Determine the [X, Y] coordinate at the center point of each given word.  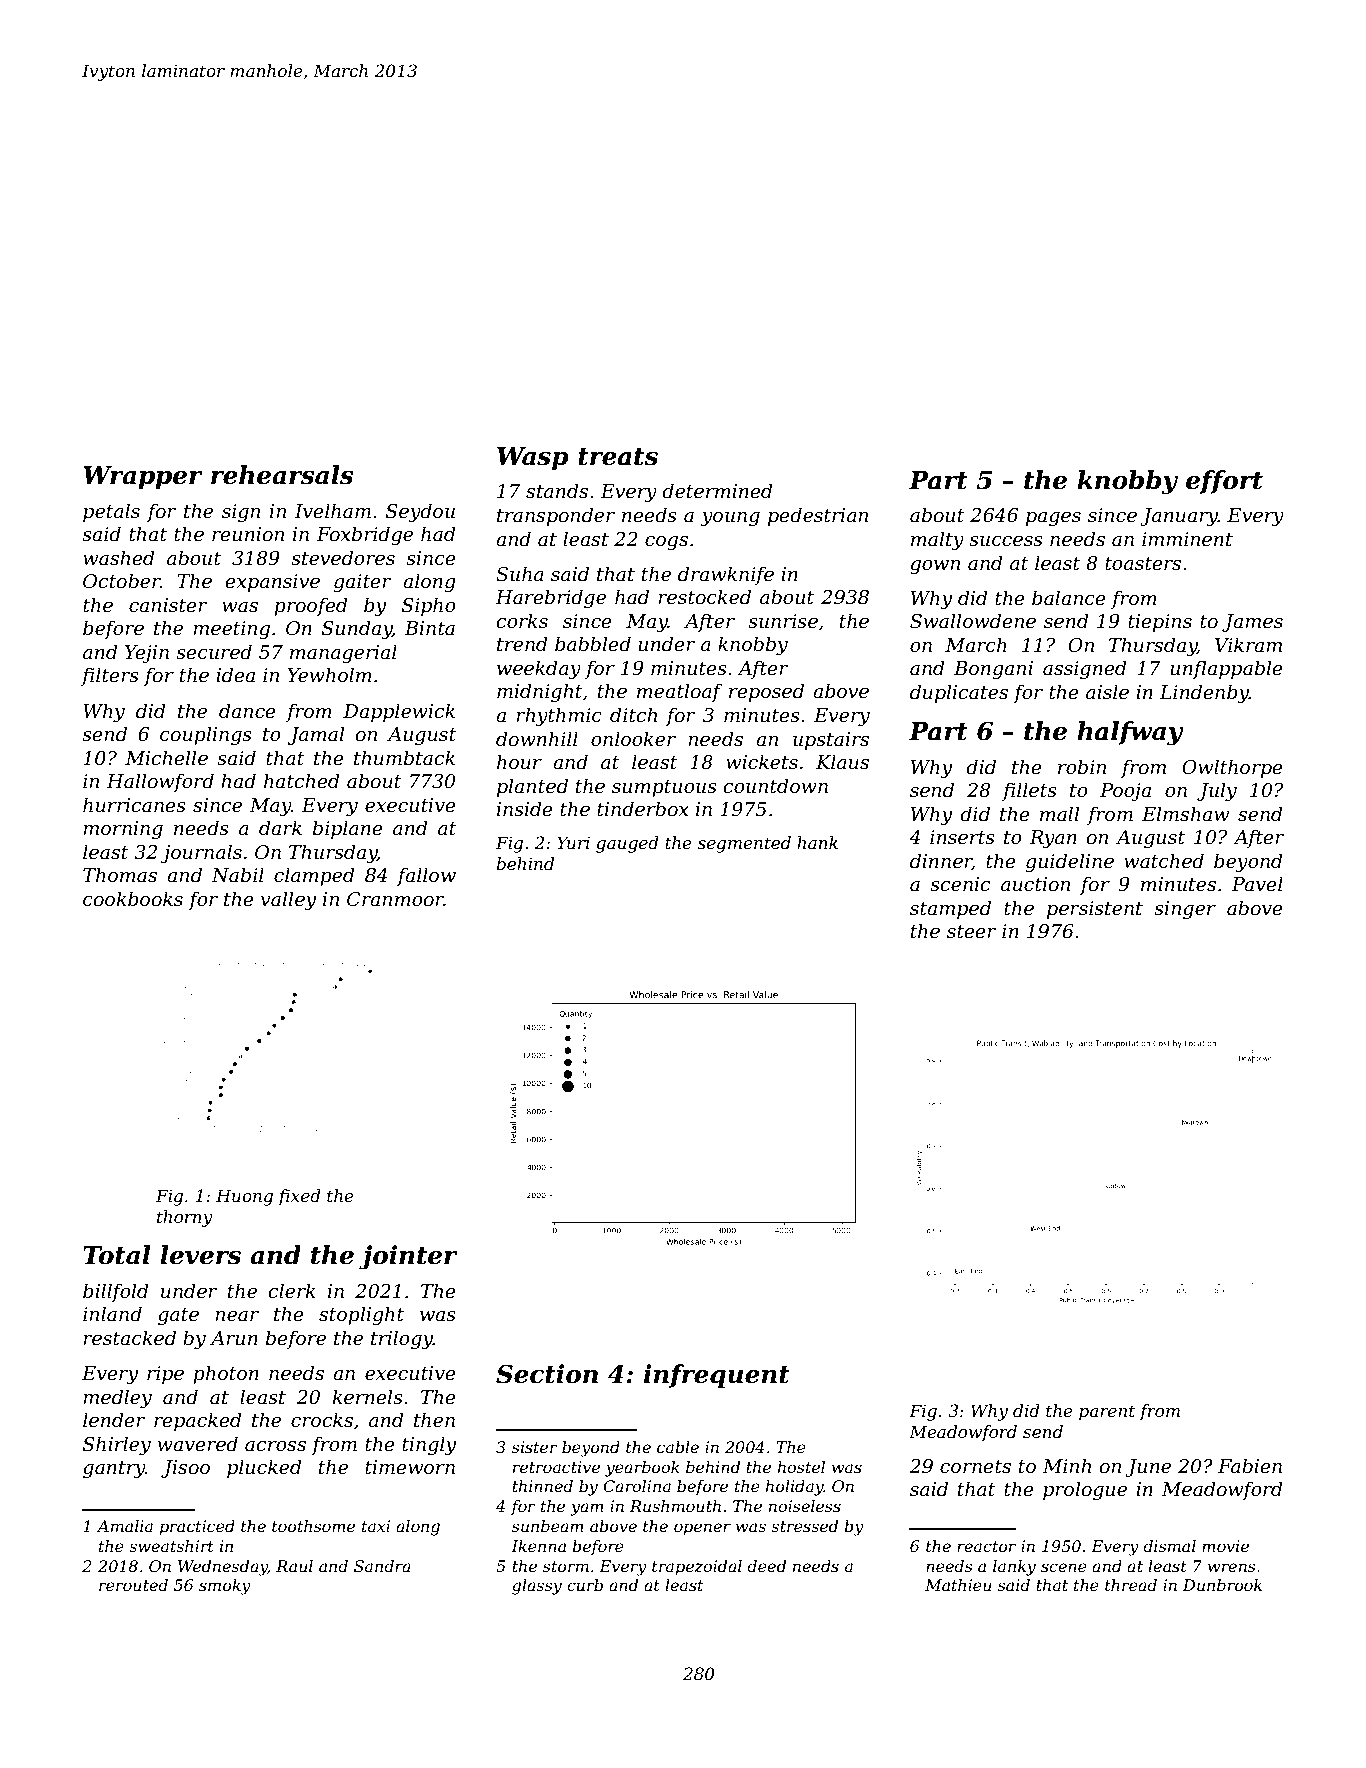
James [1252, 623]
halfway [1130, 733]
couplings [206, 735]
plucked [264, 1468]
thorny [185, 1218]
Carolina [637, 1486]
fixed [299, 1197]
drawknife [726, 575]
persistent [1095, 910]
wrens [1232, 1567]
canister [168, 605]
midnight [540, 692]
